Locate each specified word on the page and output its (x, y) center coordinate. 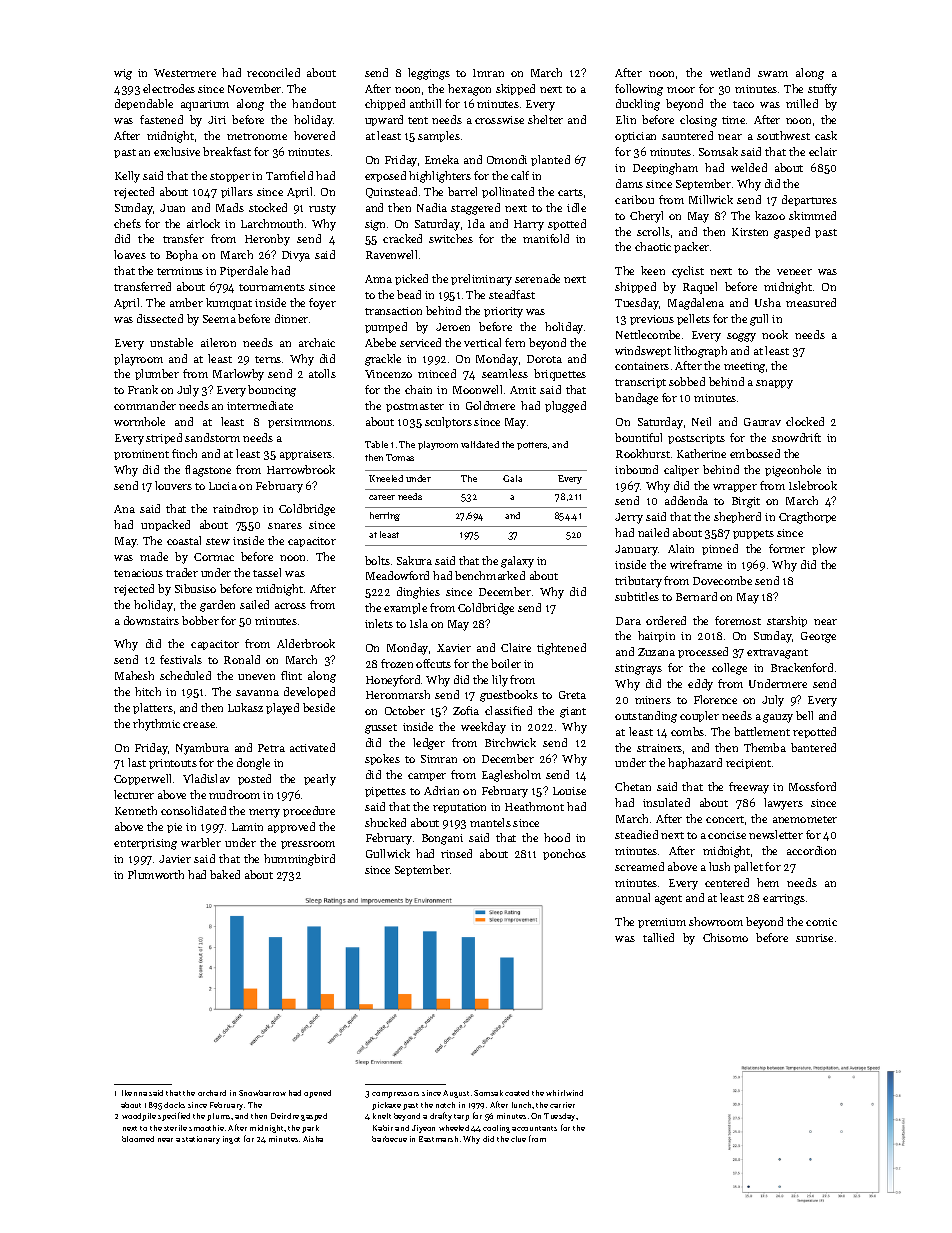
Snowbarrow (262, 1093)
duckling (638, 105)
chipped (385, 104)
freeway (749, 788)
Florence (715, 699)
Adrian (441, 790)
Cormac (214, 557)
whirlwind (564, 1093)
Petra (271, 748)
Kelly (127, 177)
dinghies (418, 593)
